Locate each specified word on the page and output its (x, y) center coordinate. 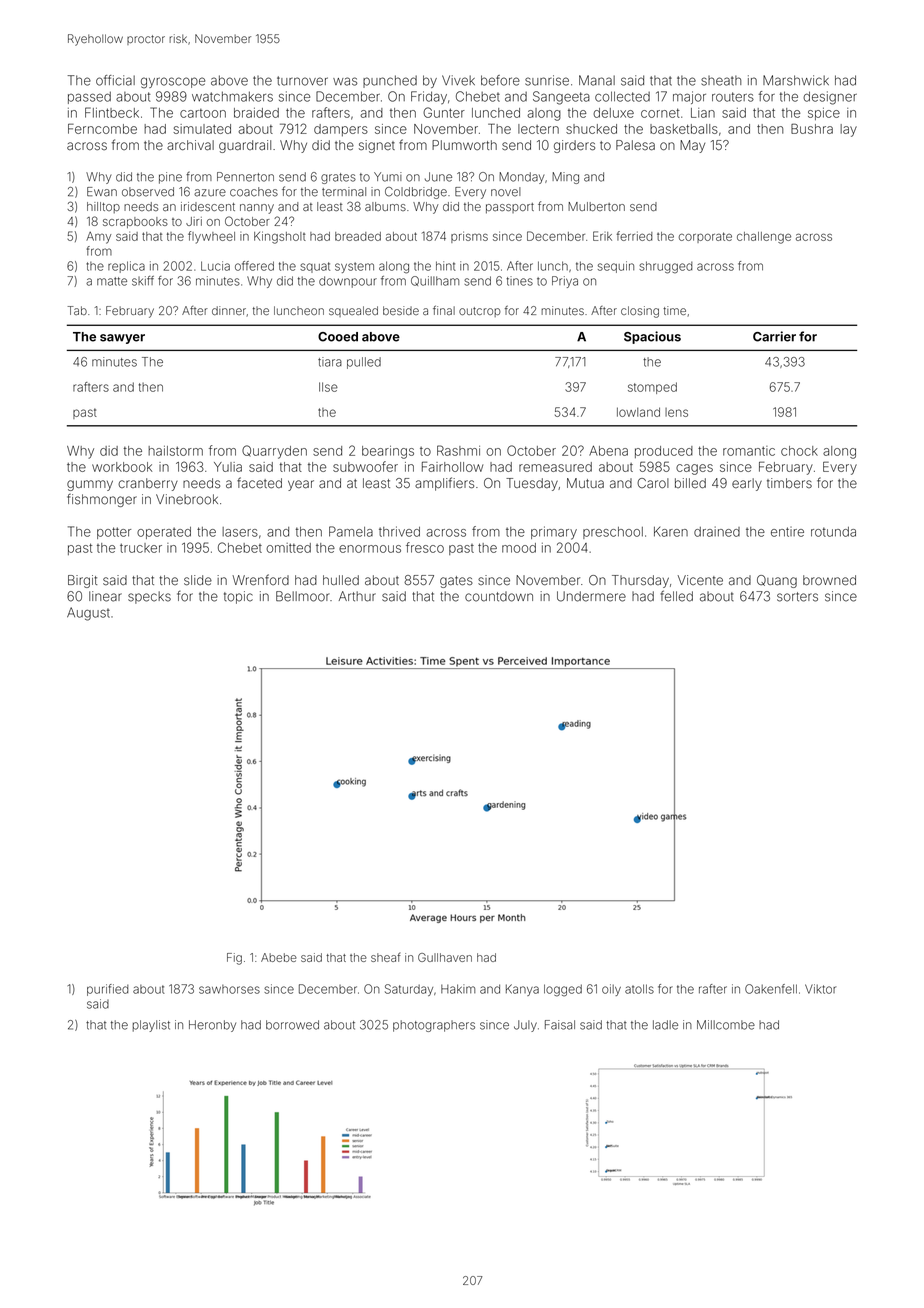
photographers (434, 1026)
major (689, 97)
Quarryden (274, 452)
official (115, 80)
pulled (364, 363)
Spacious (652, 337)
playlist (151, 1026)
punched (390, 81)
